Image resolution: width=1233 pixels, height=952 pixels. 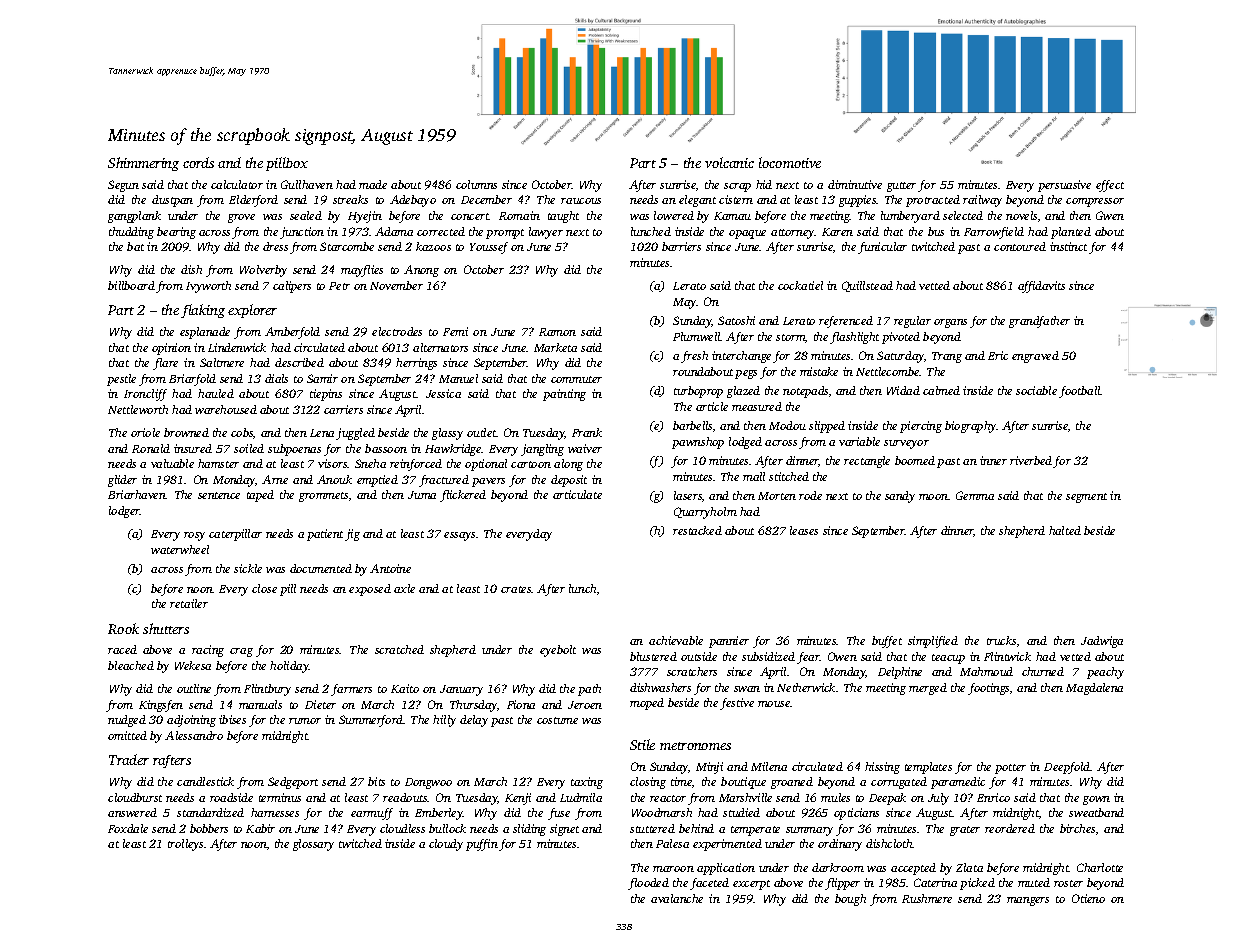 I want to click on essays, so click(x=460, y=536).
